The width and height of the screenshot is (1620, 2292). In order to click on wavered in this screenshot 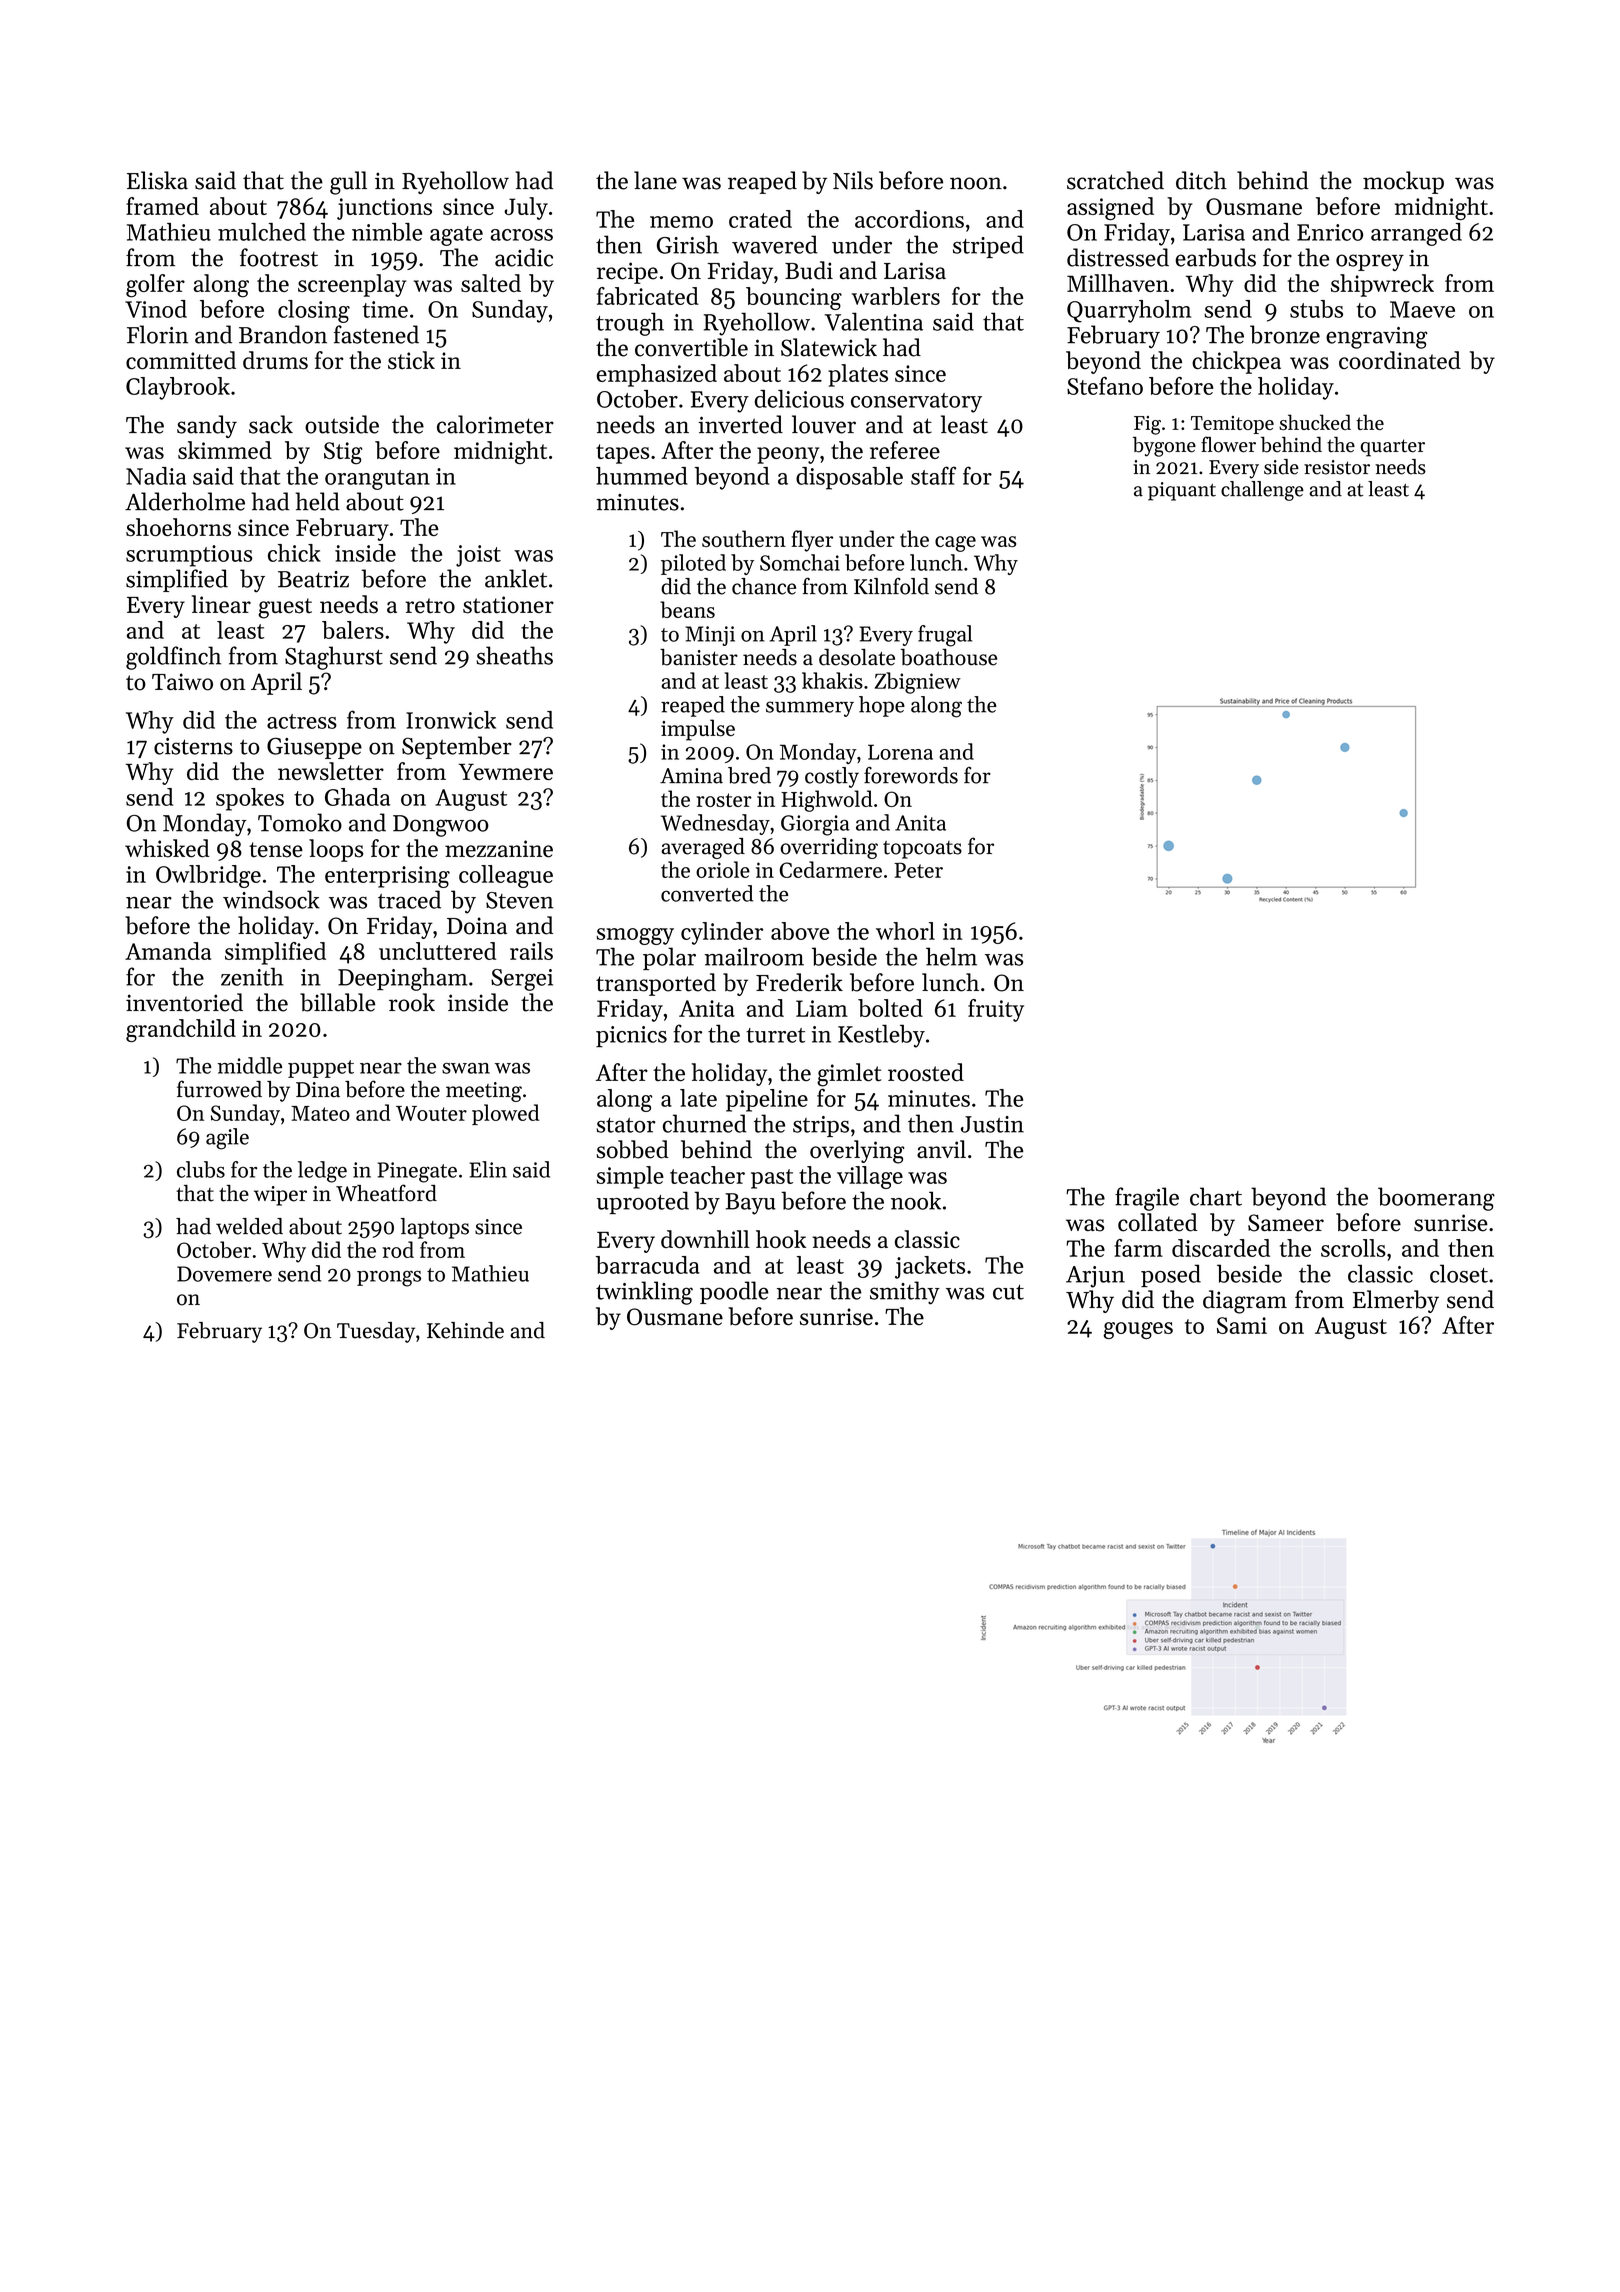, I will do `click(775, 244)`.
